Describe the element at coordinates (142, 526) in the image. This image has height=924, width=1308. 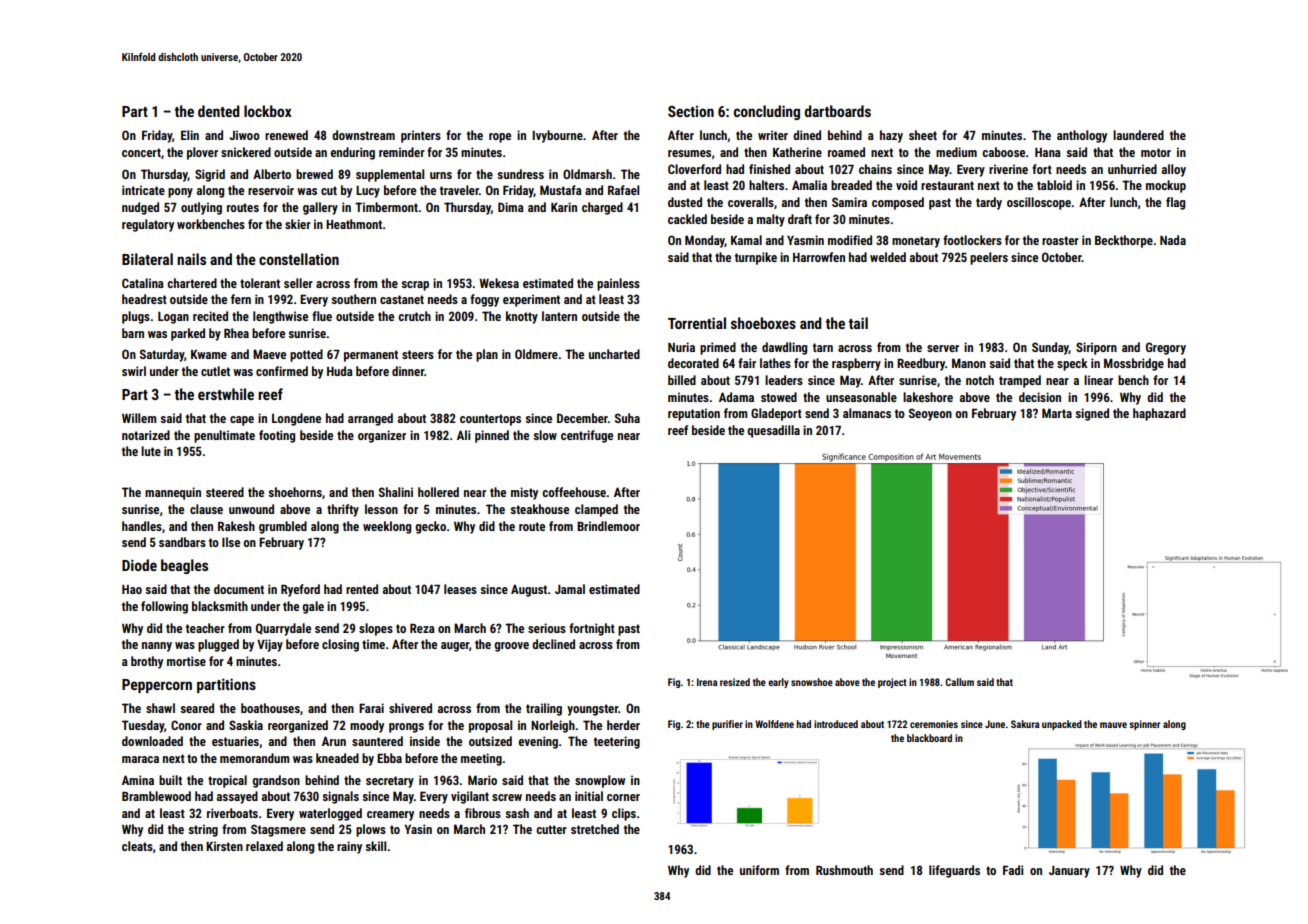
I see `handles` at that location.
